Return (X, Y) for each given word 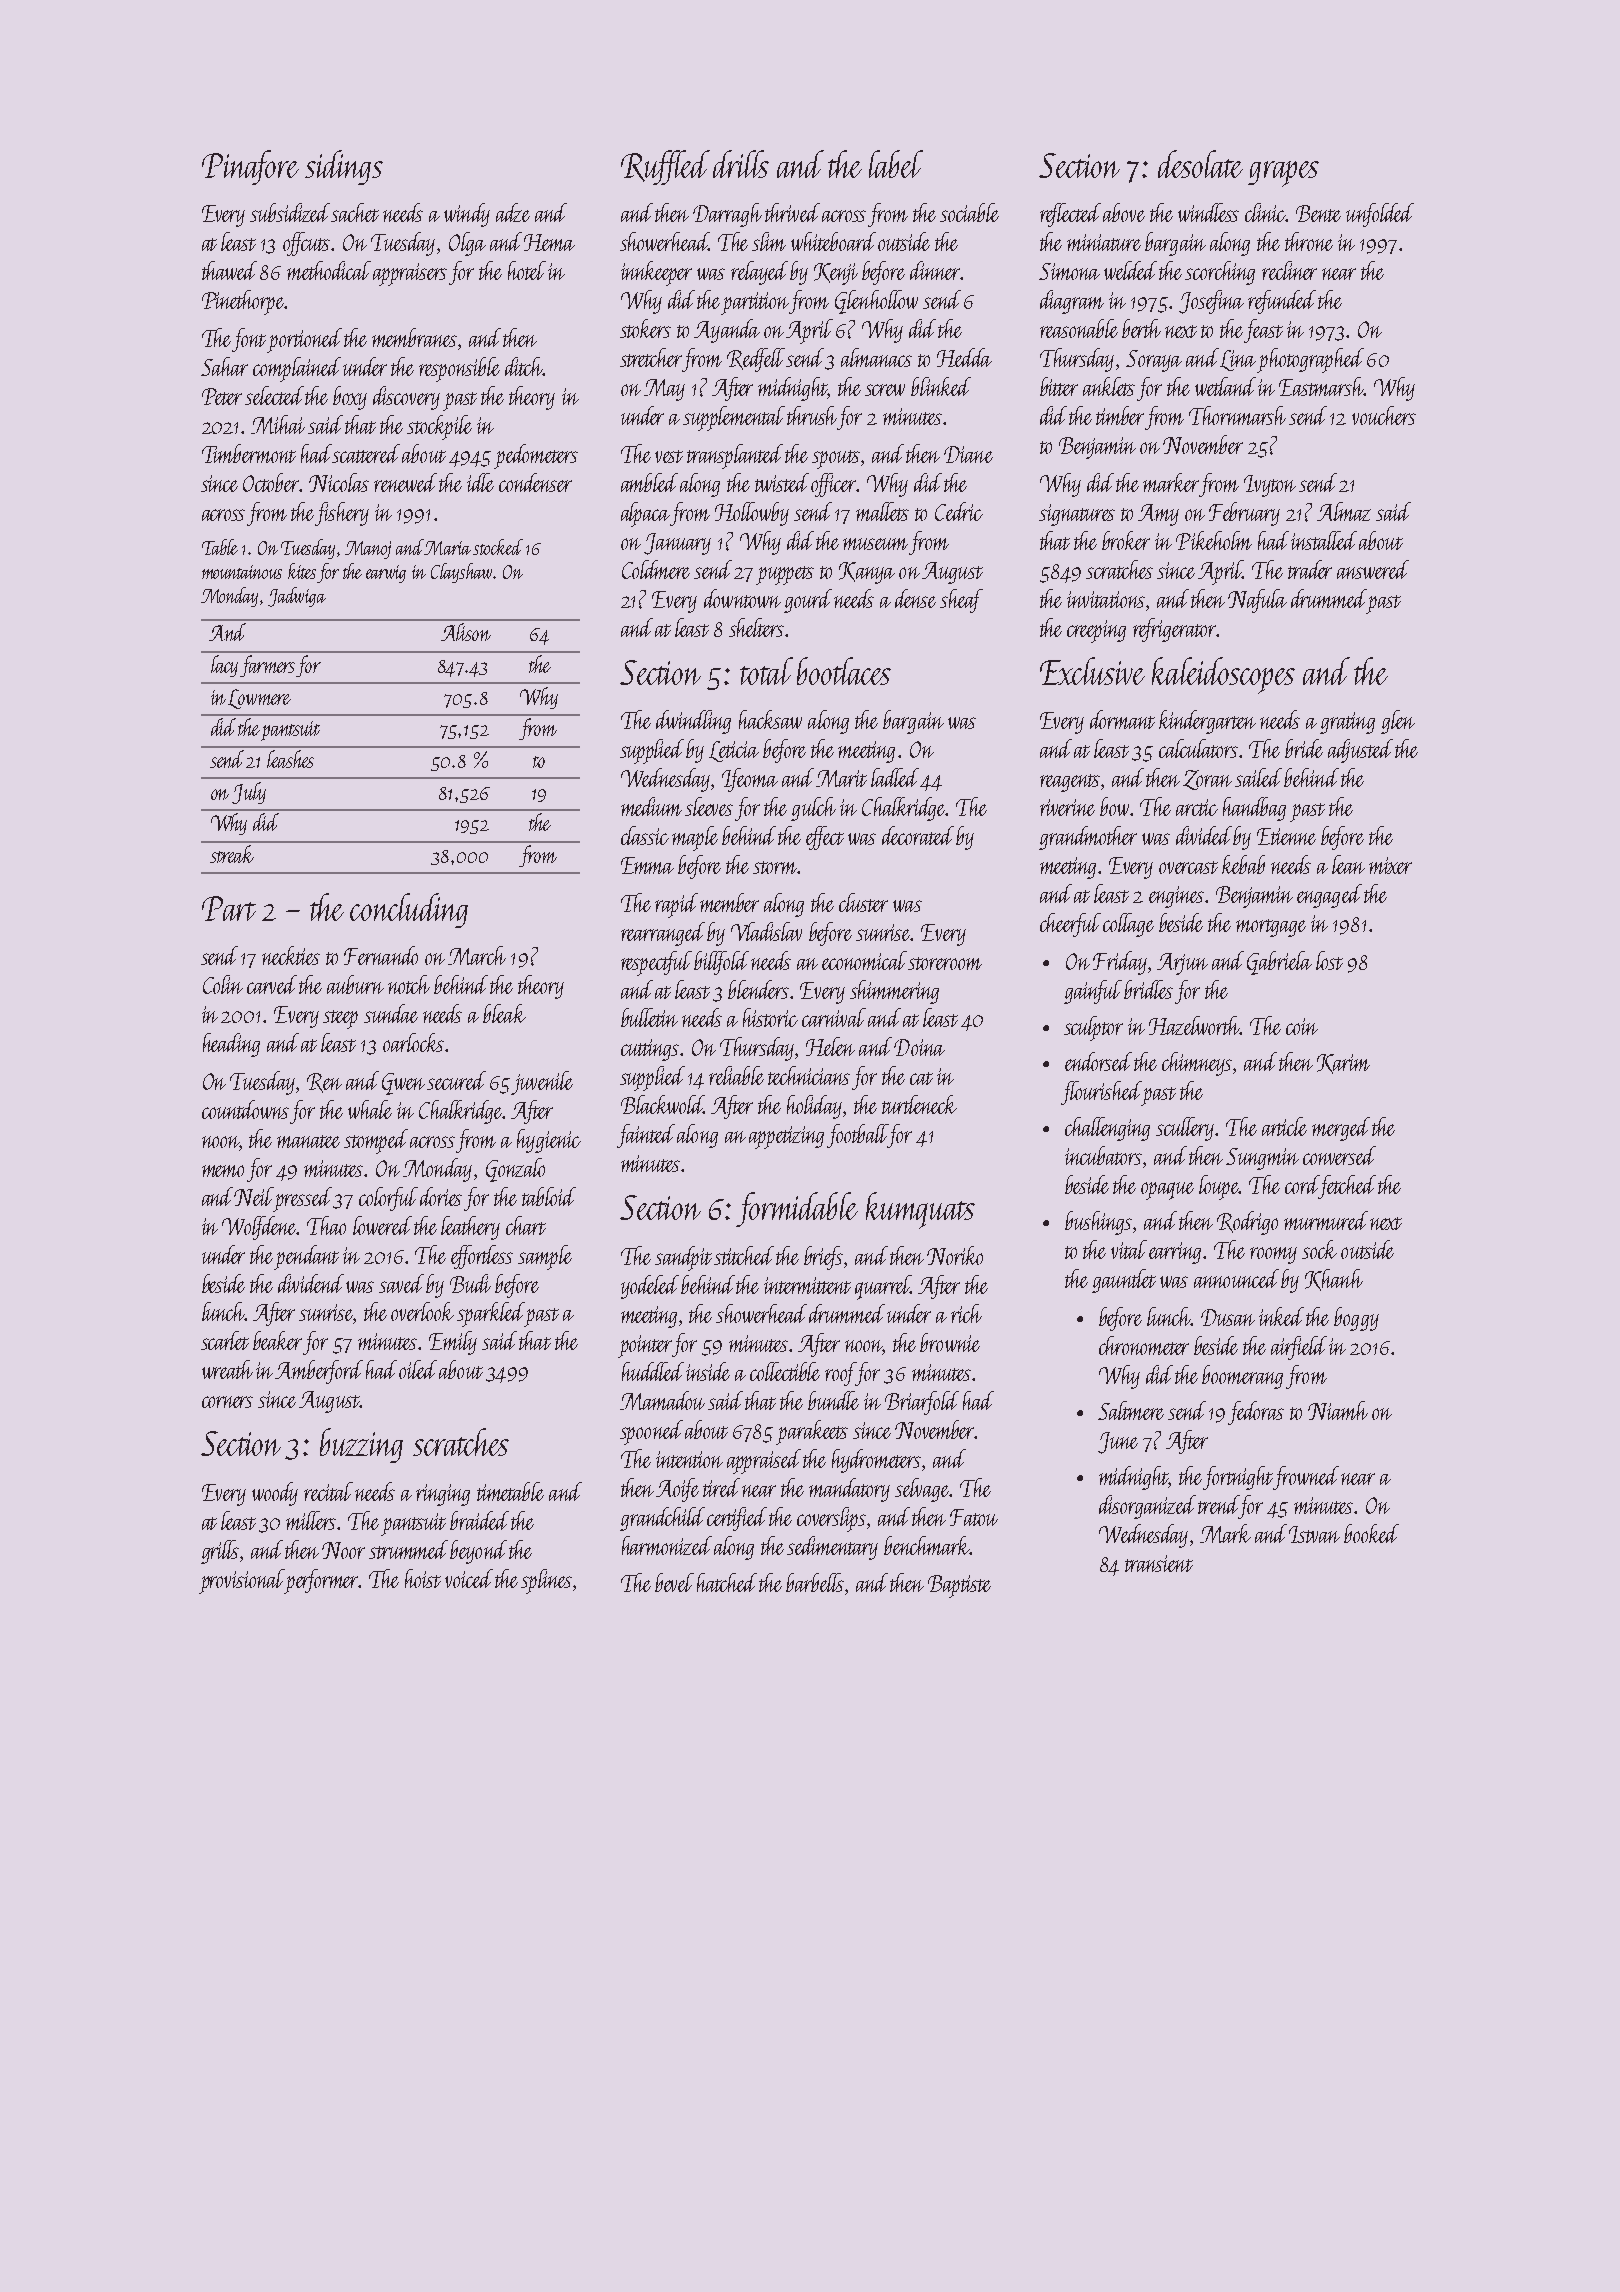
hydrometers (876, 1461)
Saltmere (1131, 1410)
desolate (1200, 164)
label (896, 164)
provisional (242, 1581)
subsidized (291, 212)
